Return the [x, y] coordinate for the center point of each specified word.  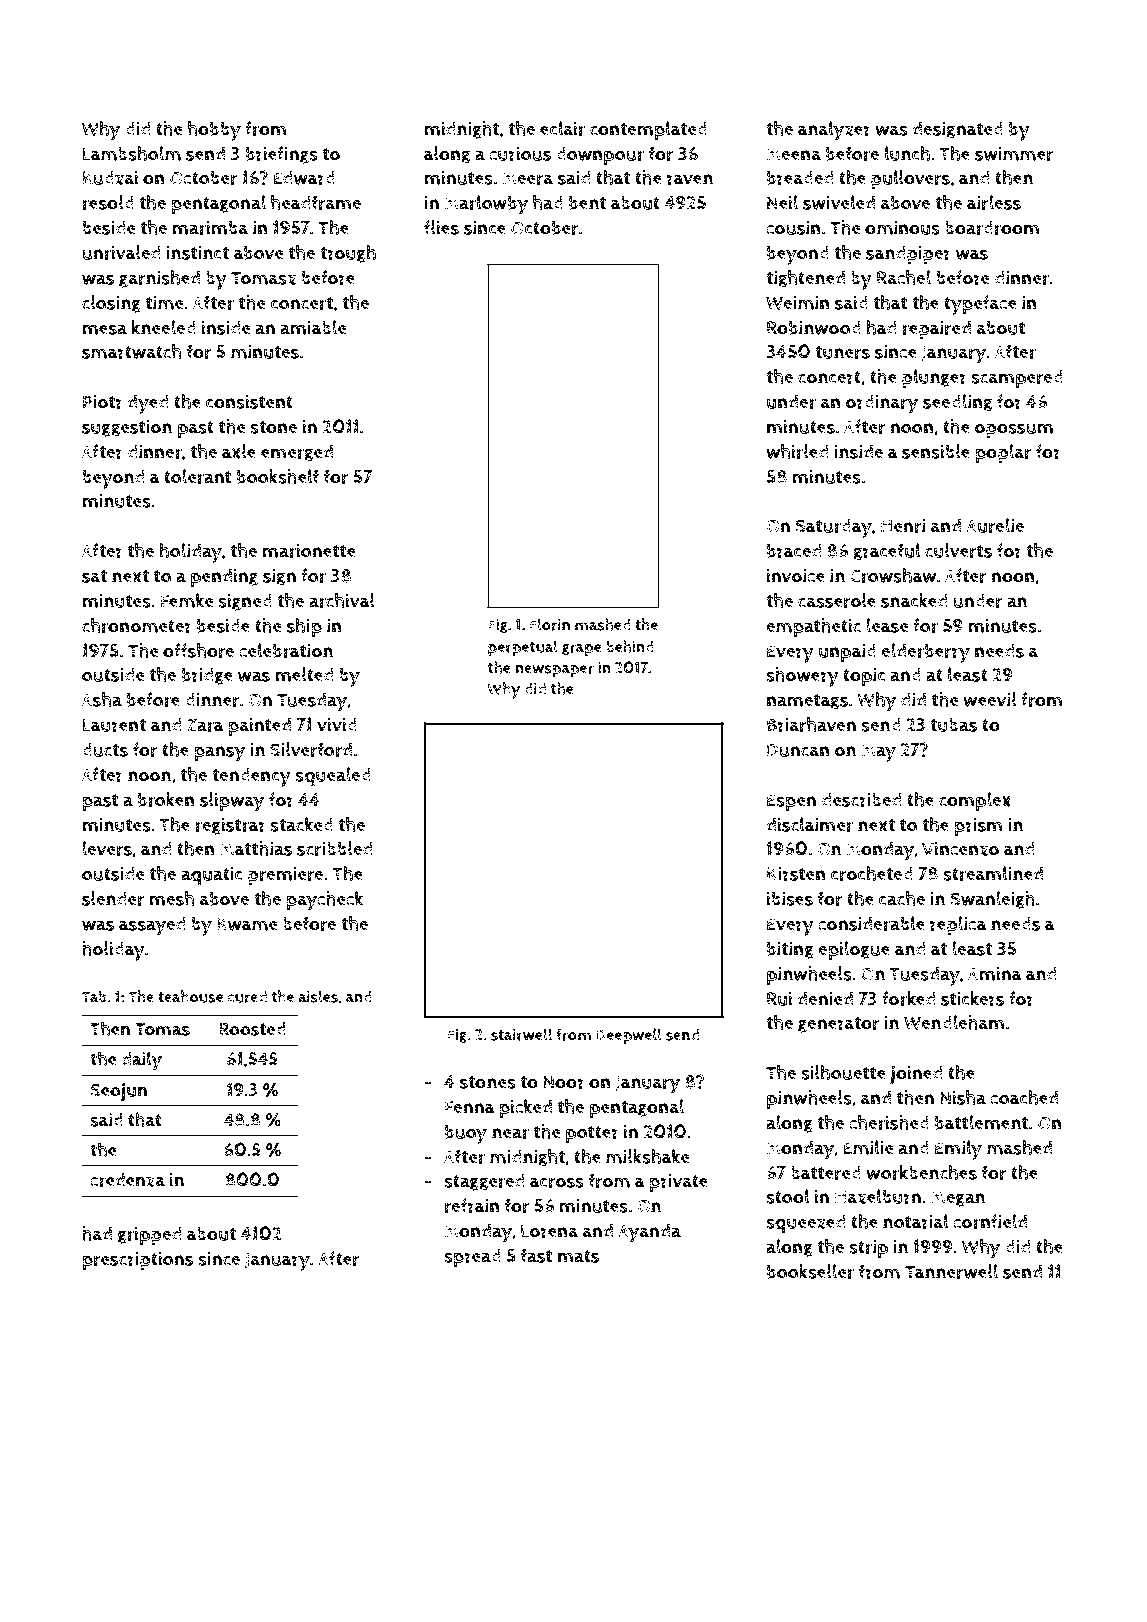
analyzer [834, 131]
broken [166, 799]
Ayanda [649, 1233]
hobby [214, 131]
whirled [797, 451]
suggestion [127, 428]
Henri [903, 526]
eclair [562, 128]
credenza [127, 1180]
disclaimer [809, 824]
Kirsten [796, 874]
